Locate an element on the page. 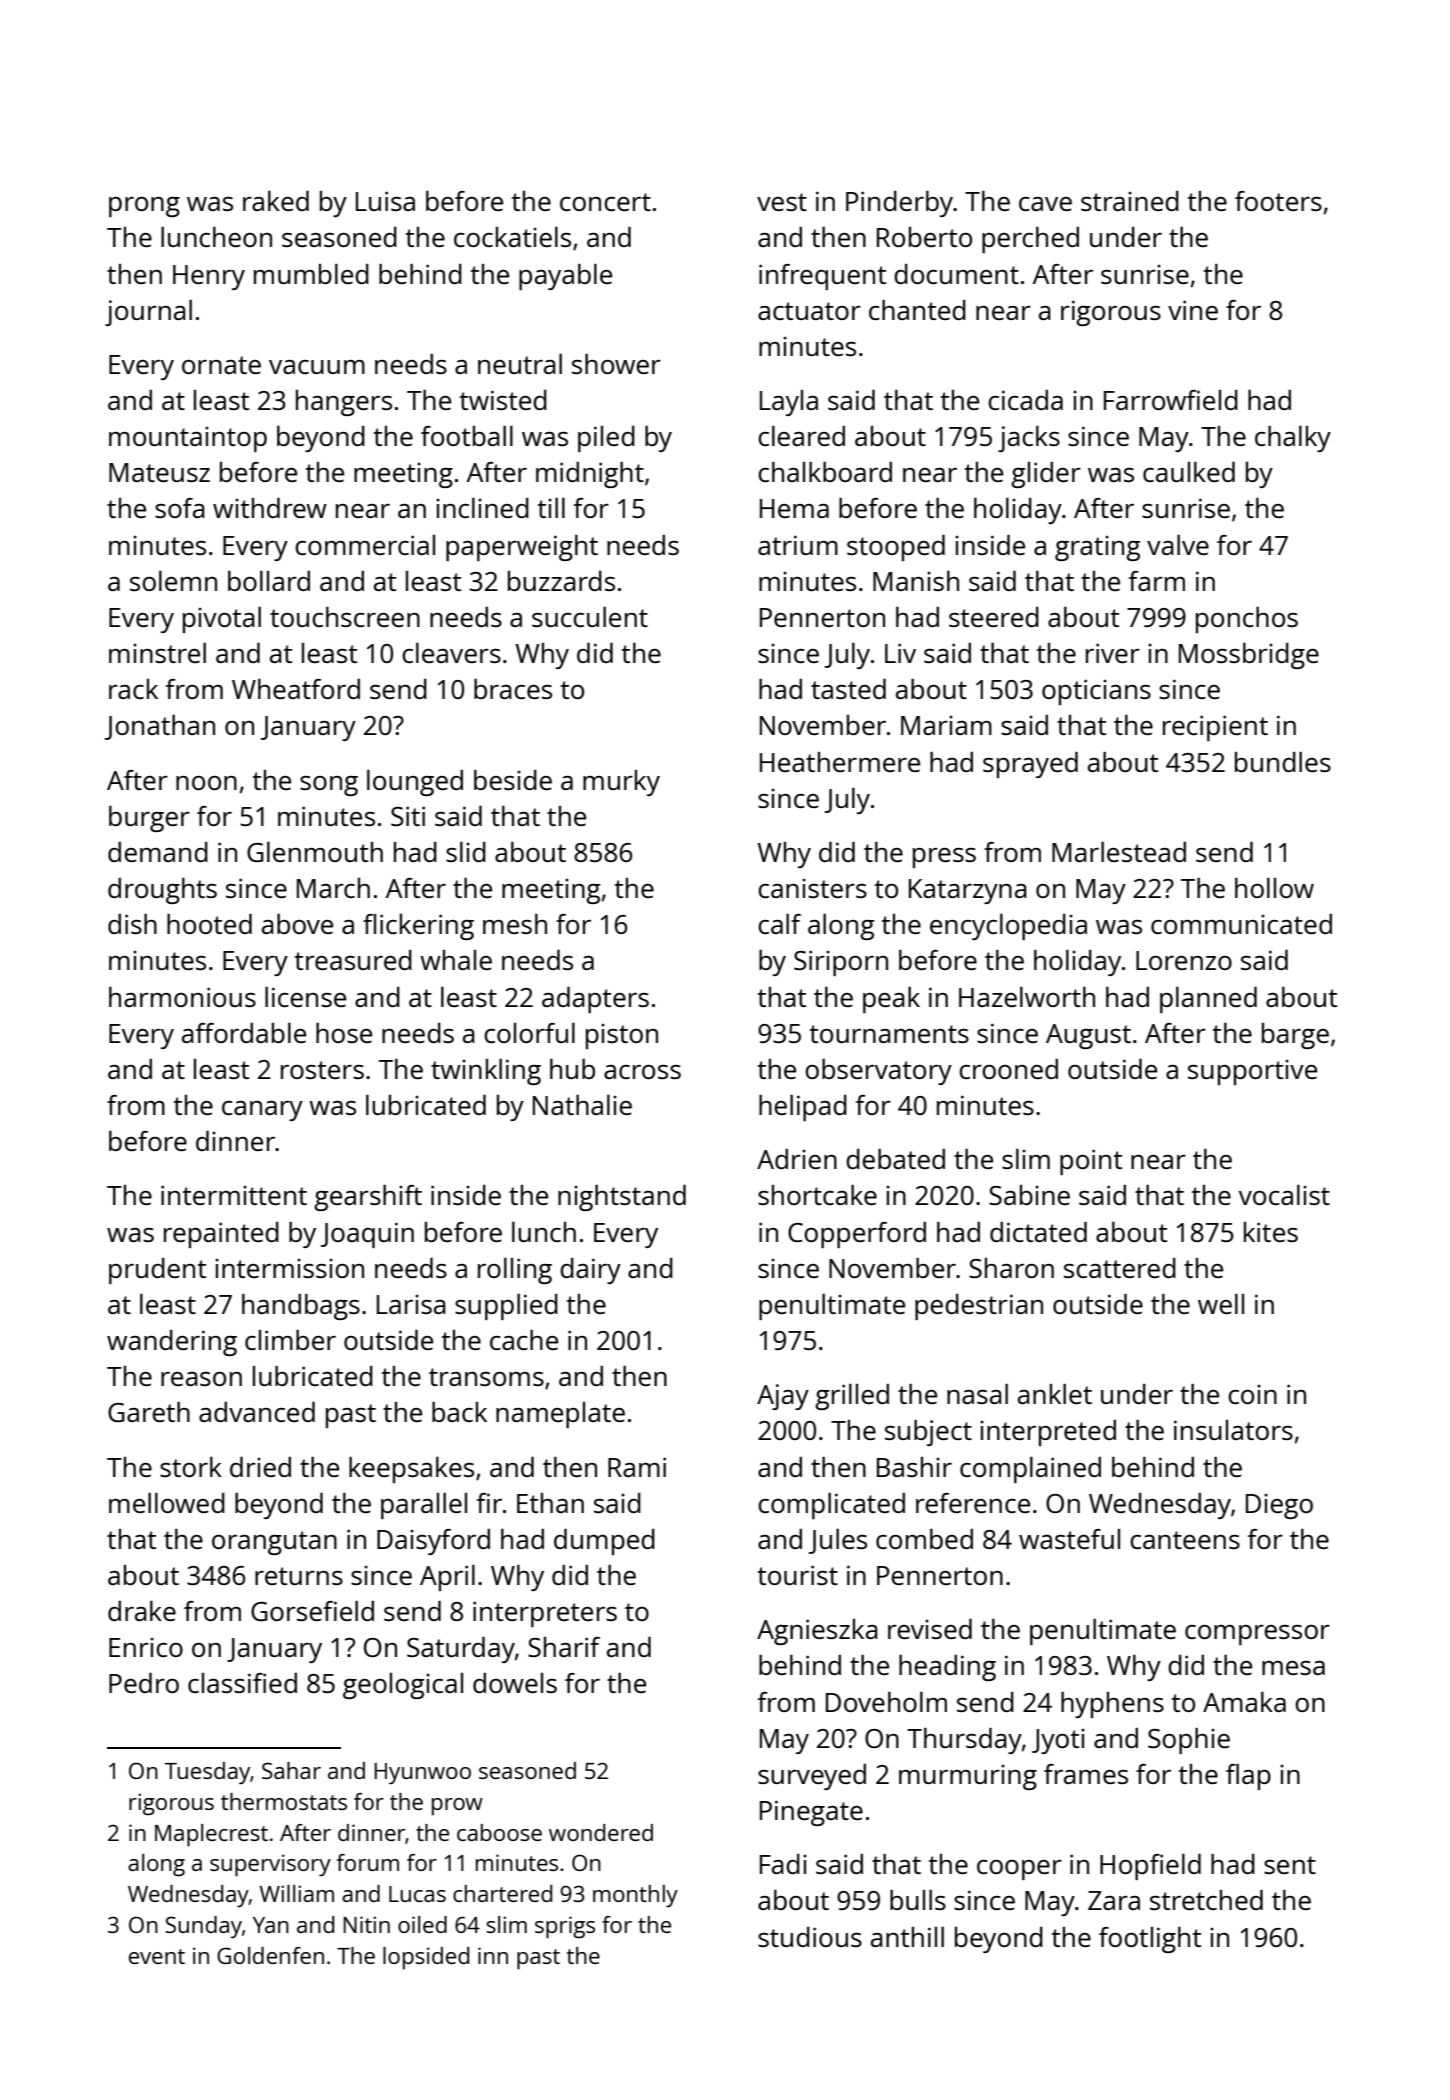 The height and width of the document is (2100, 1450). footers is located at coordinates (1278, 201).
